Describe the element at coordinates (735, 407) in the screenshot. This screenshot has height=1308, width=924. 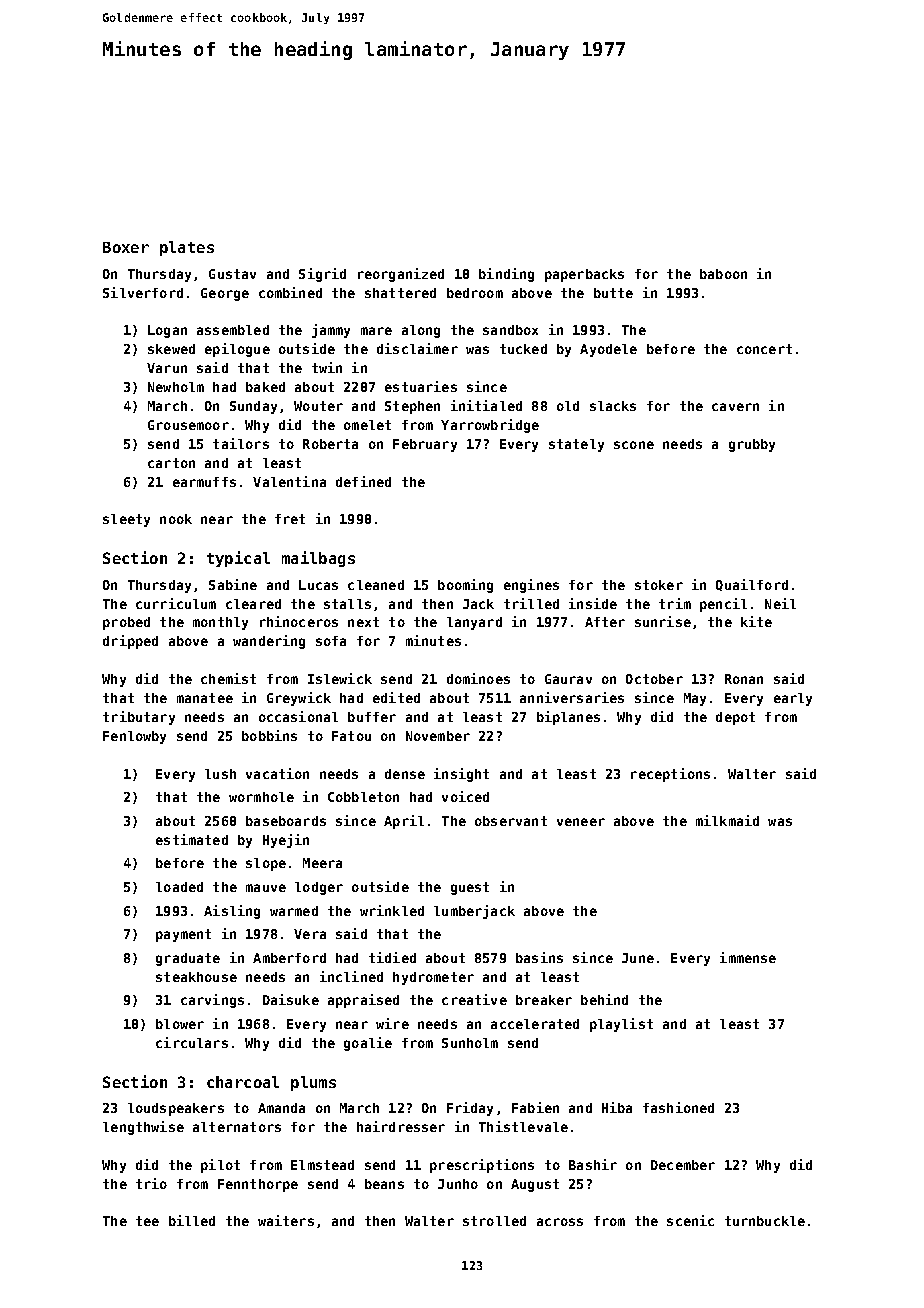
I see `cavern` at that location.
